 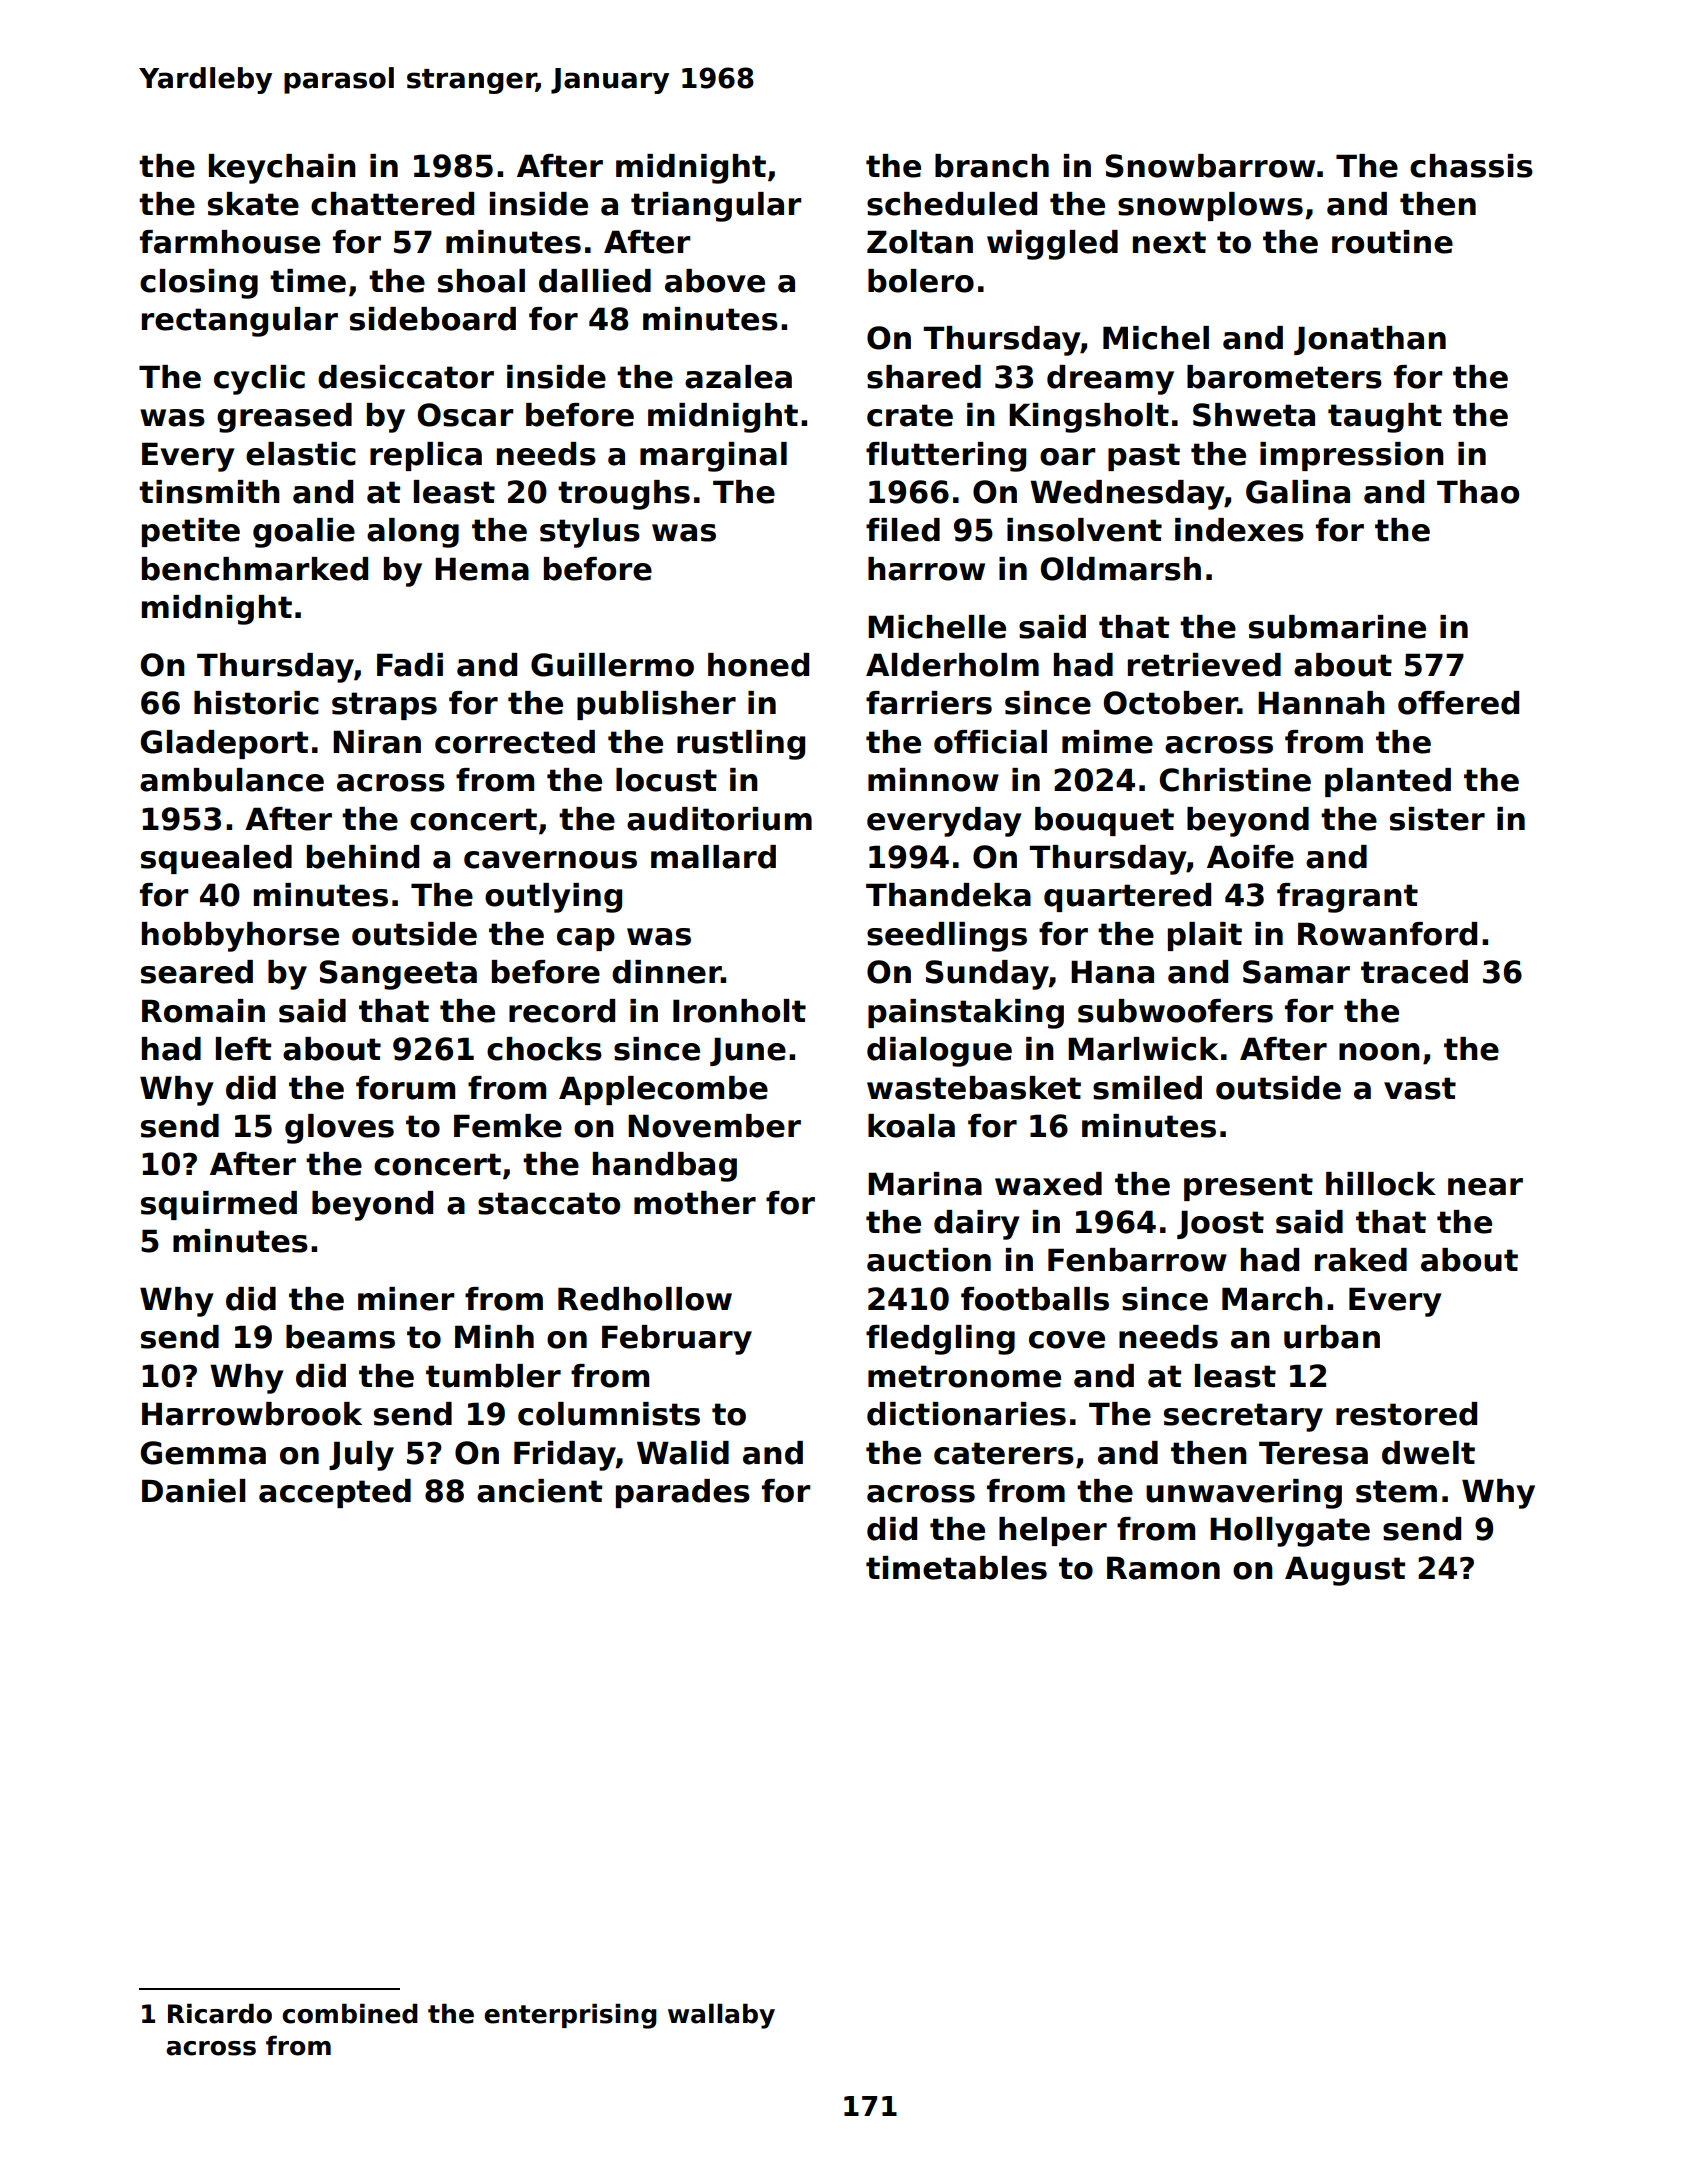 What do you see at coordinates (1471, 166) in the image?
I see `chassis` at bounding box center [1471, 166].
